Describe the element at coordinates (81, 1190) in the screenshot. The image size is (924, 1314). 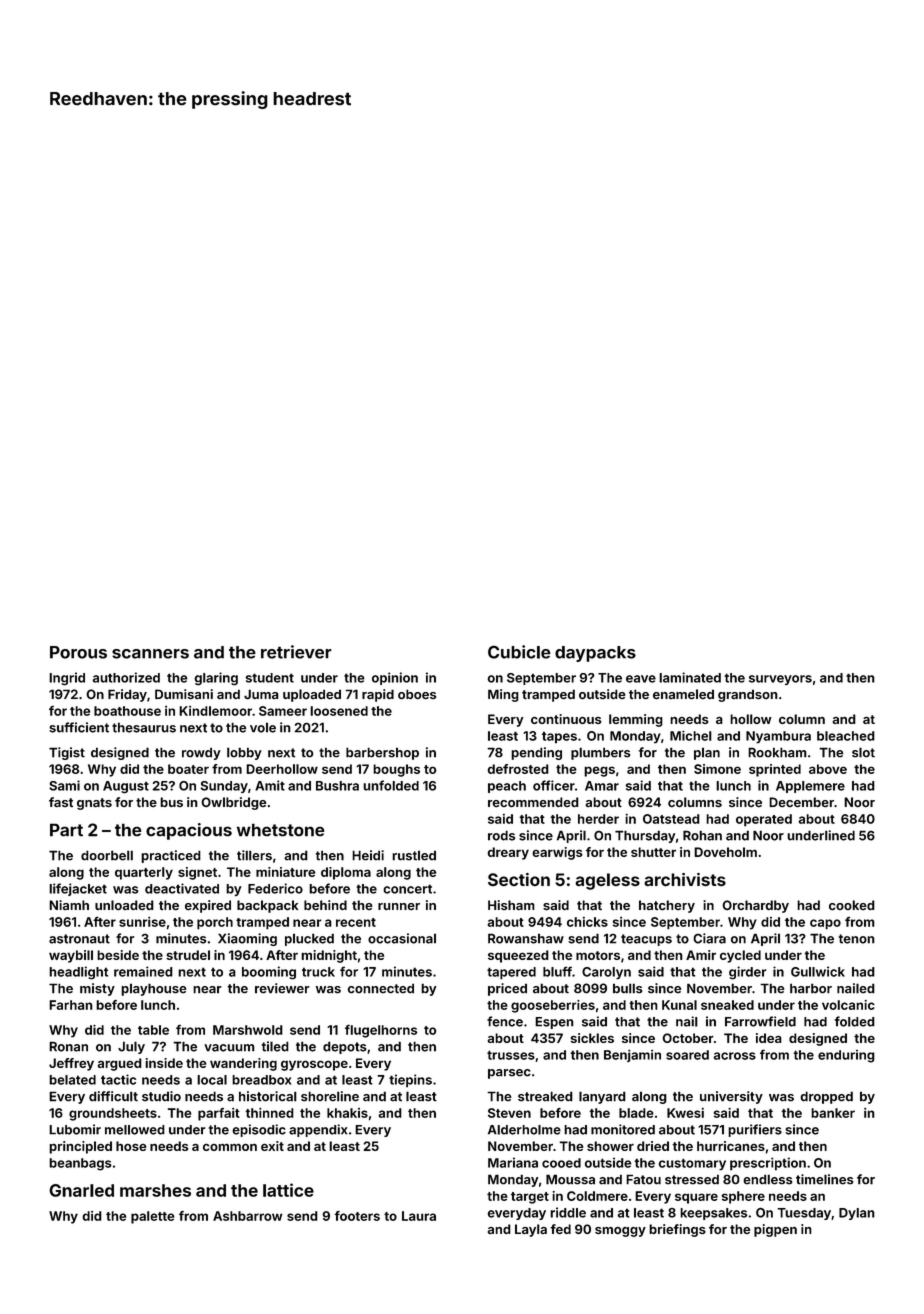
I see `Gnarled` at that location.
